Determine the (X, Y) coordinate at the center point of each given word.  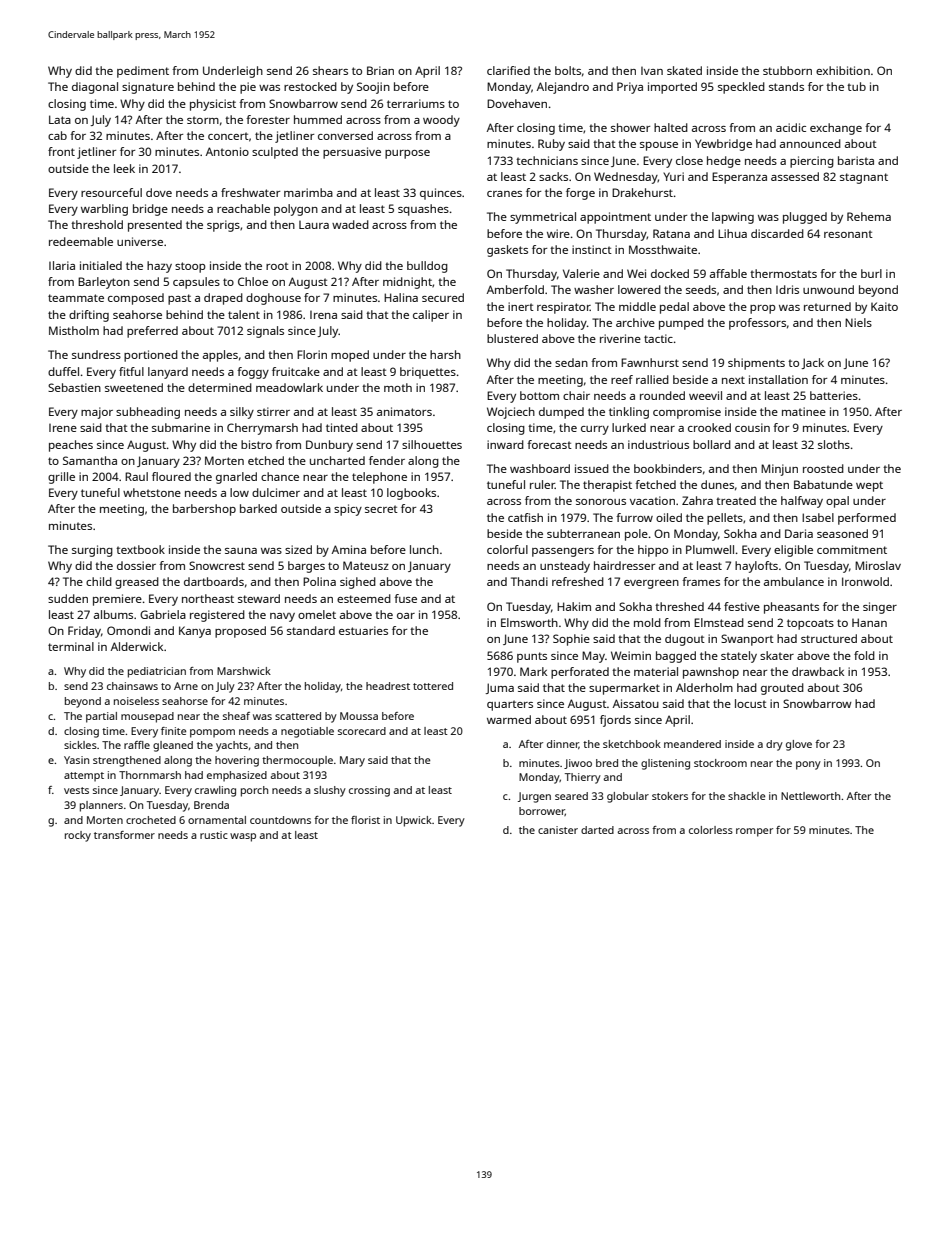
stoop (190, 267)
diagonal (95, 88)
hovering (237, 761)
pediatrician (157, 672)
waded (350, 224)
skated (684, 70)
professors (757, 324)
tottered (433, 686)
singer (880, 608)
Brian (380, 70)
